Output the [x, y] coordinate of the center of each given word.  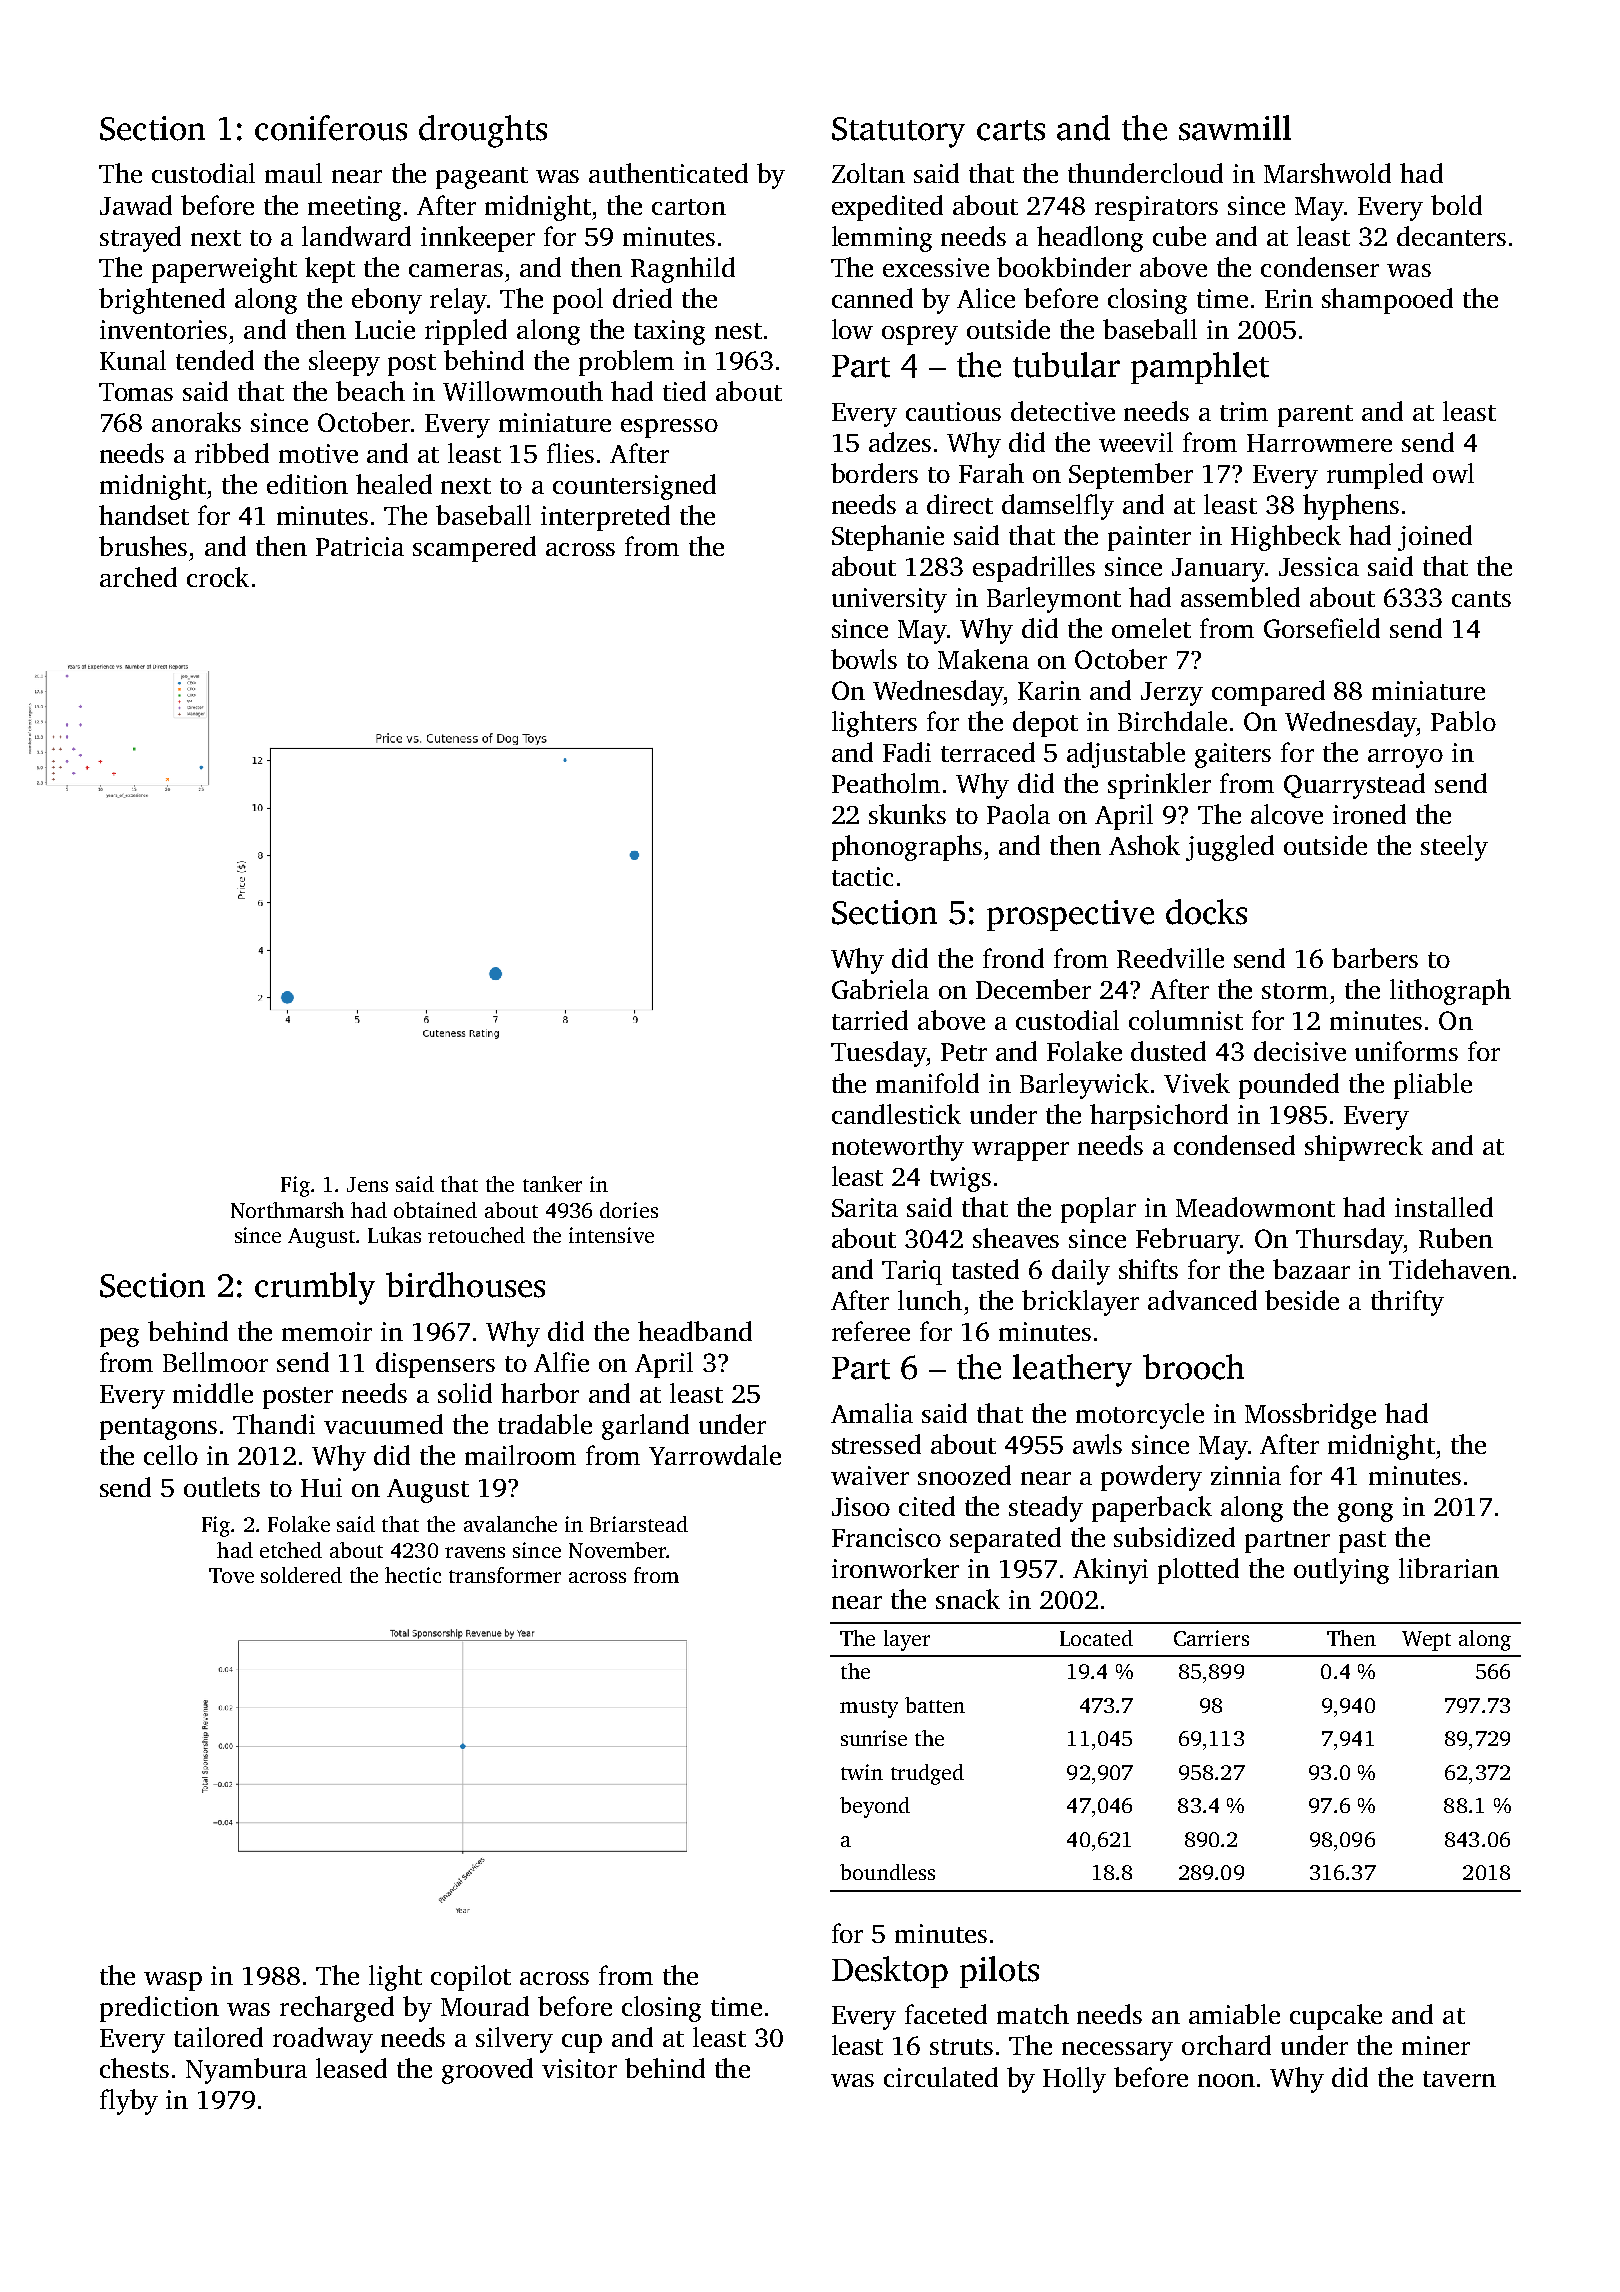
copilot [471, 1978]
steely [1454, 848]
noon [1226, 2080]
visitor [579, 2068]
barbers [1375, 958]
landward [356, 236]
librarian [1449, 1568]
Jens [367, 1184]
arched [138, 577]
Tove [231, 1575]
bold [1456, 205]
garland [645, 1427]
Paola [1018, 814]
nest [738, 331]
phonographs [907, 848]
